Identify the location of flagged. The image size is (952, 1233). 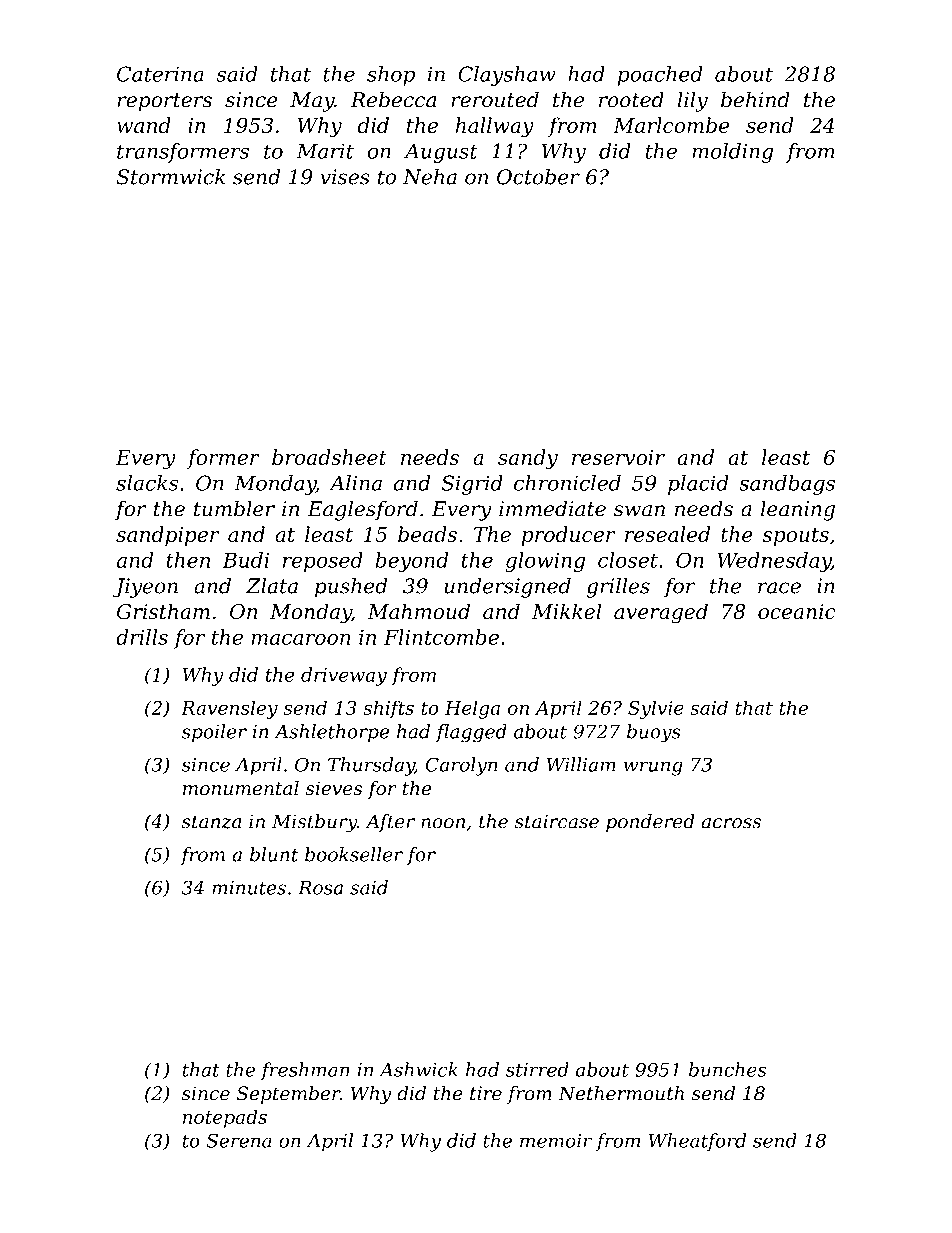
(471, 733).
